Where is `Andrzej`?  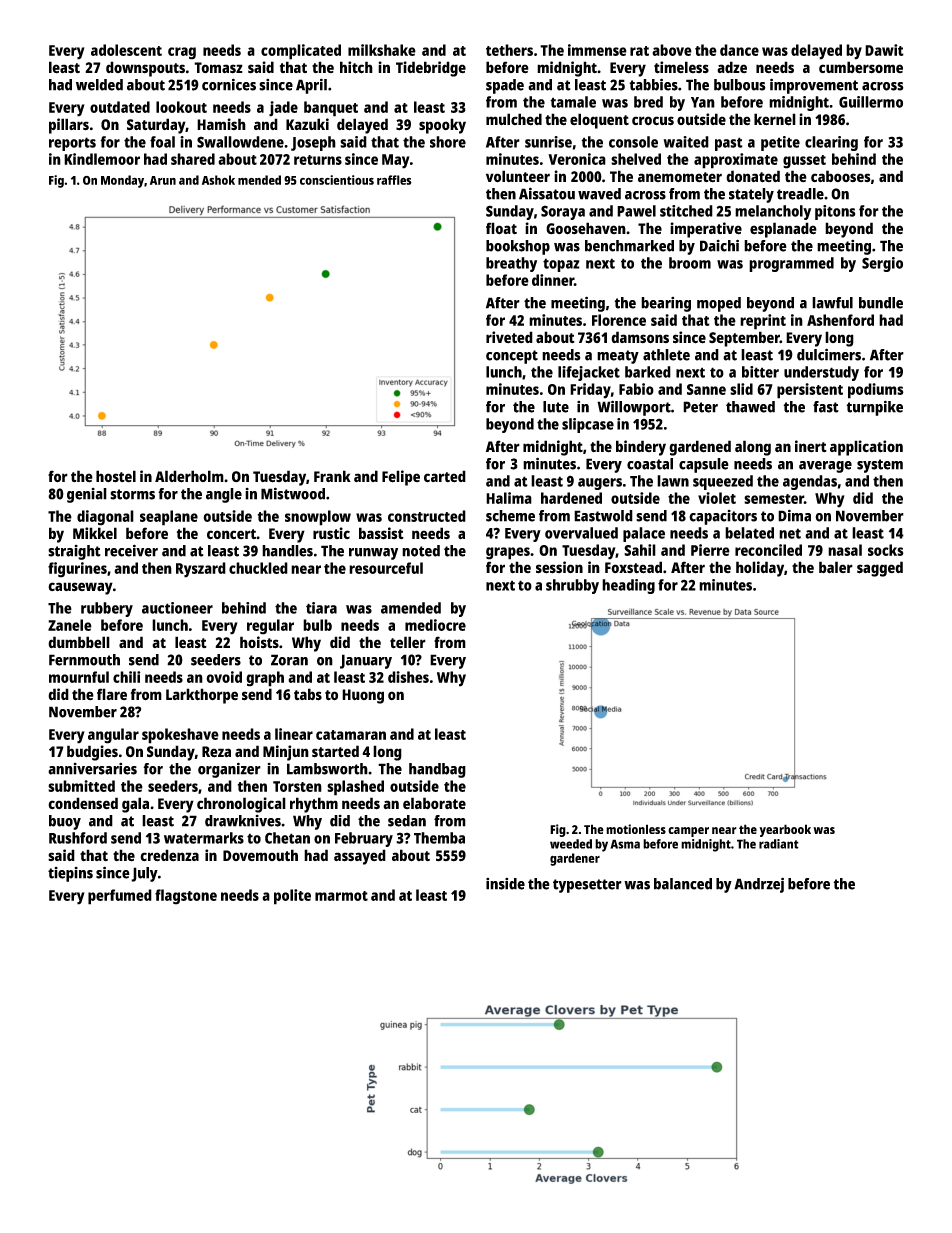 Andrzej is located at coordinates (759, 885).
